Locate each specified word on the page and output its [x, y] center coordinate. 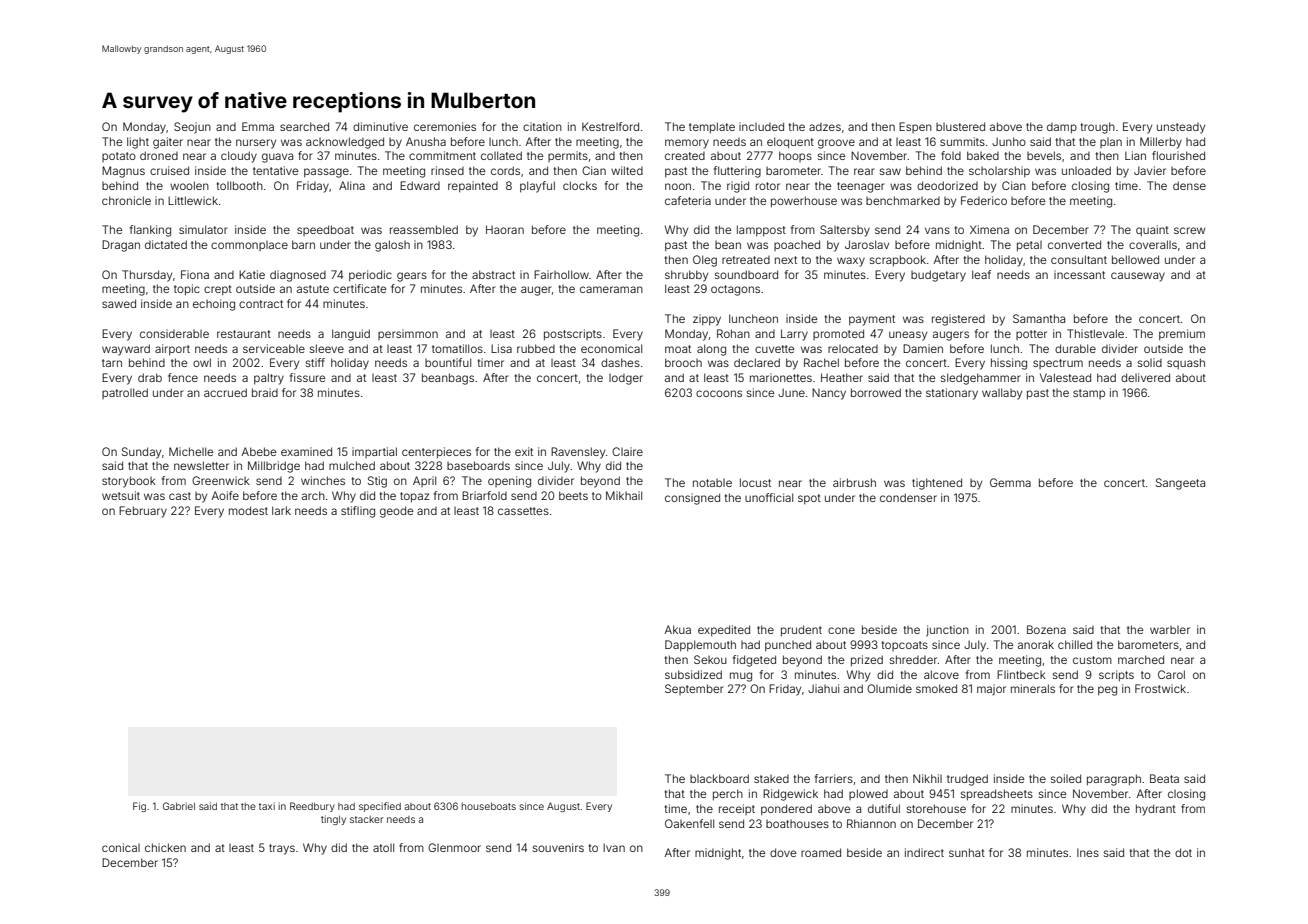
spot [809, 499]
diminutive [380, 126]
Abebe [258, 451]
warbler [1170, 630]
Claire [627, 451]
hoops [795, 156]
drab [150, 377]
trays [282, 849]
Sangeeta [1180, 484]
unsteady [1181, 128]
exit [524, 451]
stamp [1089, 394]
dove [783, 852]
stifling [358, 512]
